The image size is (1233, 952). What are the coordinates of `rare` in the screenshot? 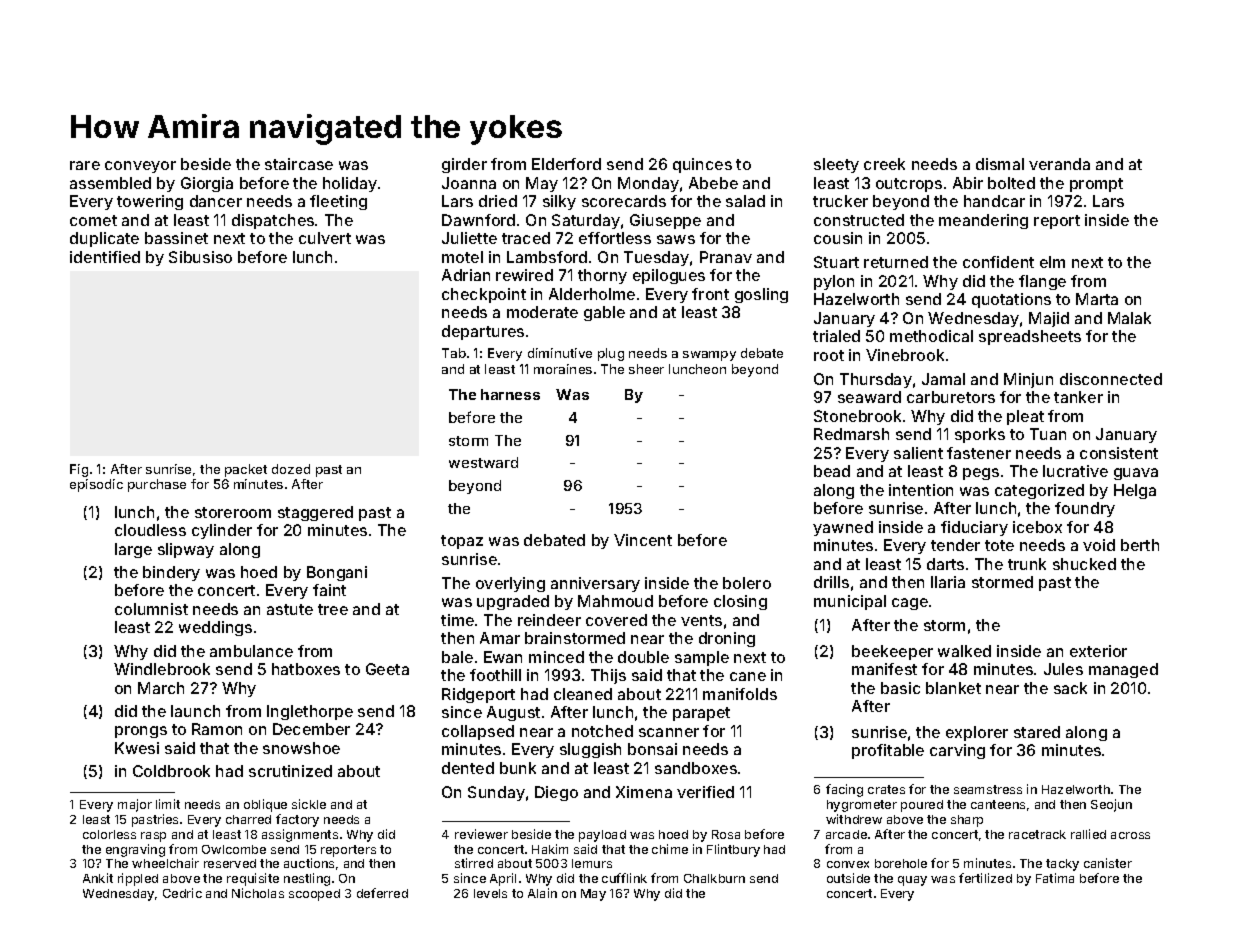 It's located at (85, 165).
